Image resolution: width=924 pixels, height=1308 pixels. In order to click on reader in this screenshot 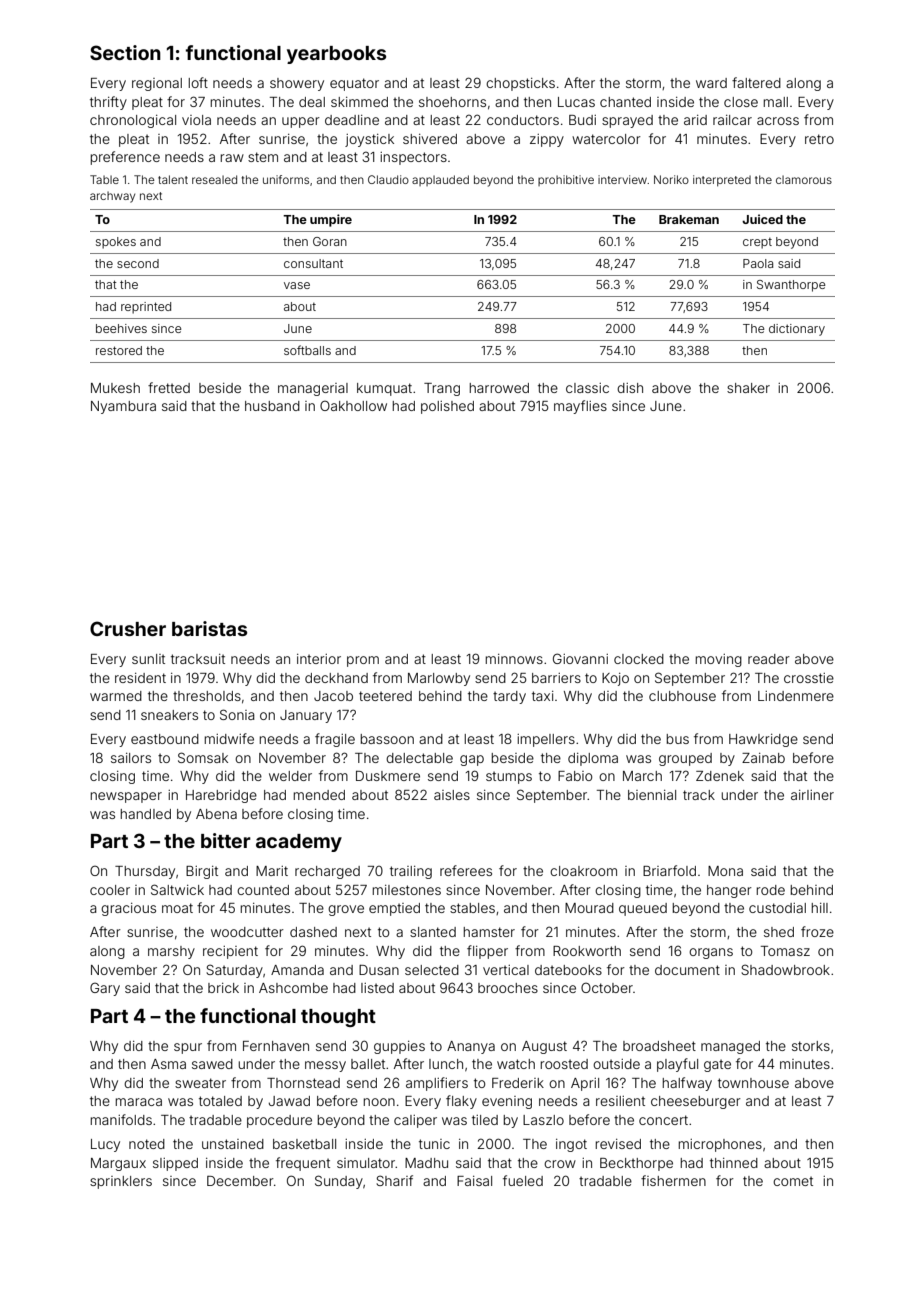, I will do `click(769, 659)`.
